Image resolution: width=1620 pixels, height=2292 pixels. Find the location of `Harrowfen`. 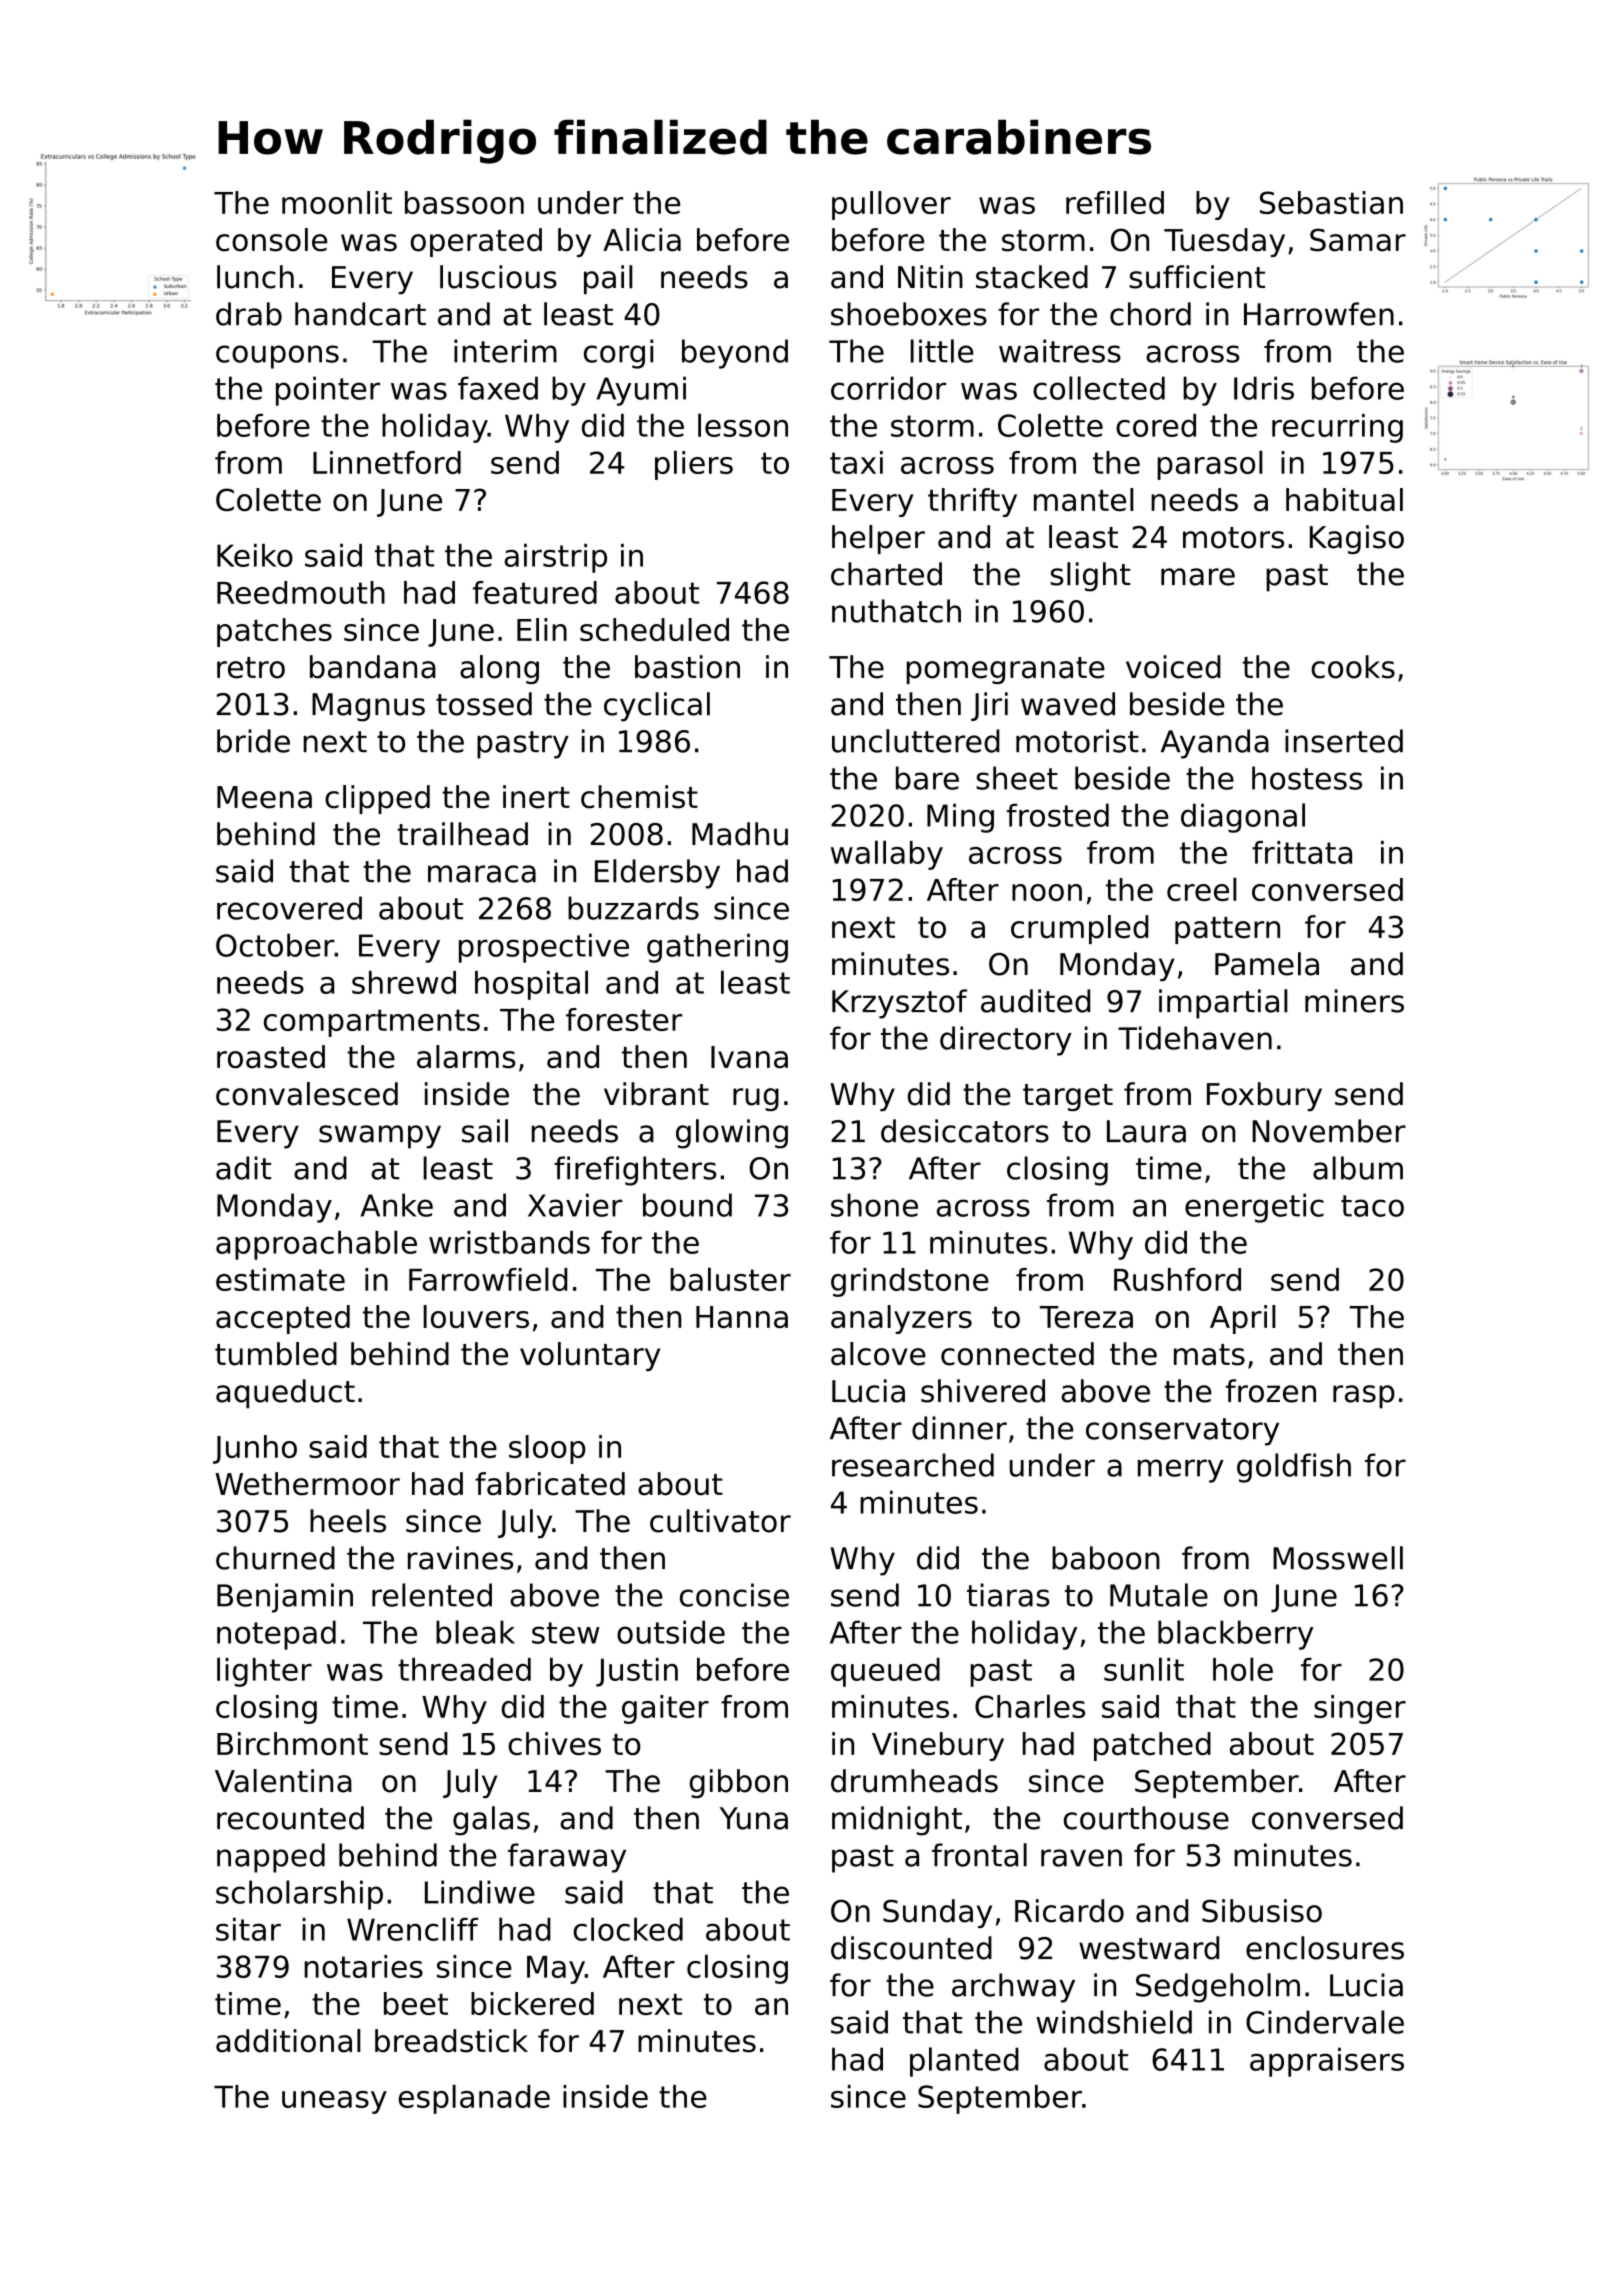

Harrowfen is located at coordinates (1319, 314).
